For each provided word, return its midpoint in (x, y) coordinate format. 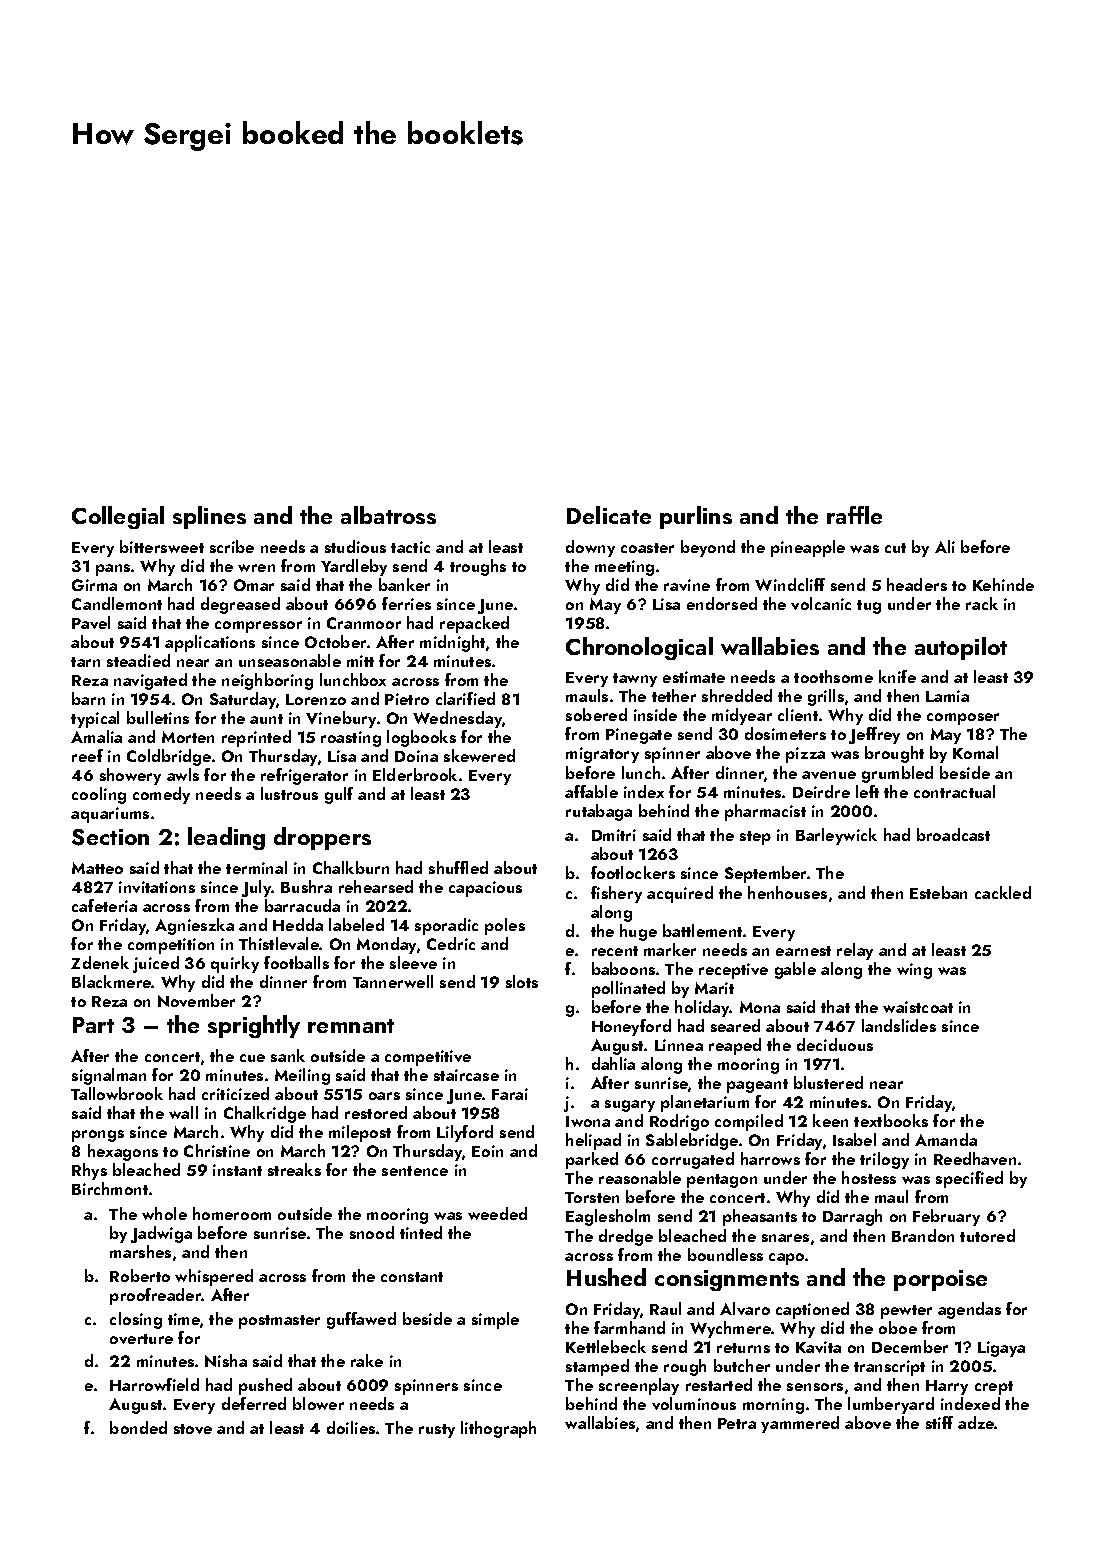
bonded (138, 1427)
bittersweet (162, 546)
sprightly (254, 1026)
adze (976, 1422)
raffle (854, 515)
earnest (803, 951)
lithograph (498, 1429)
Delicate (609, 515)
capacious (485, 889)
